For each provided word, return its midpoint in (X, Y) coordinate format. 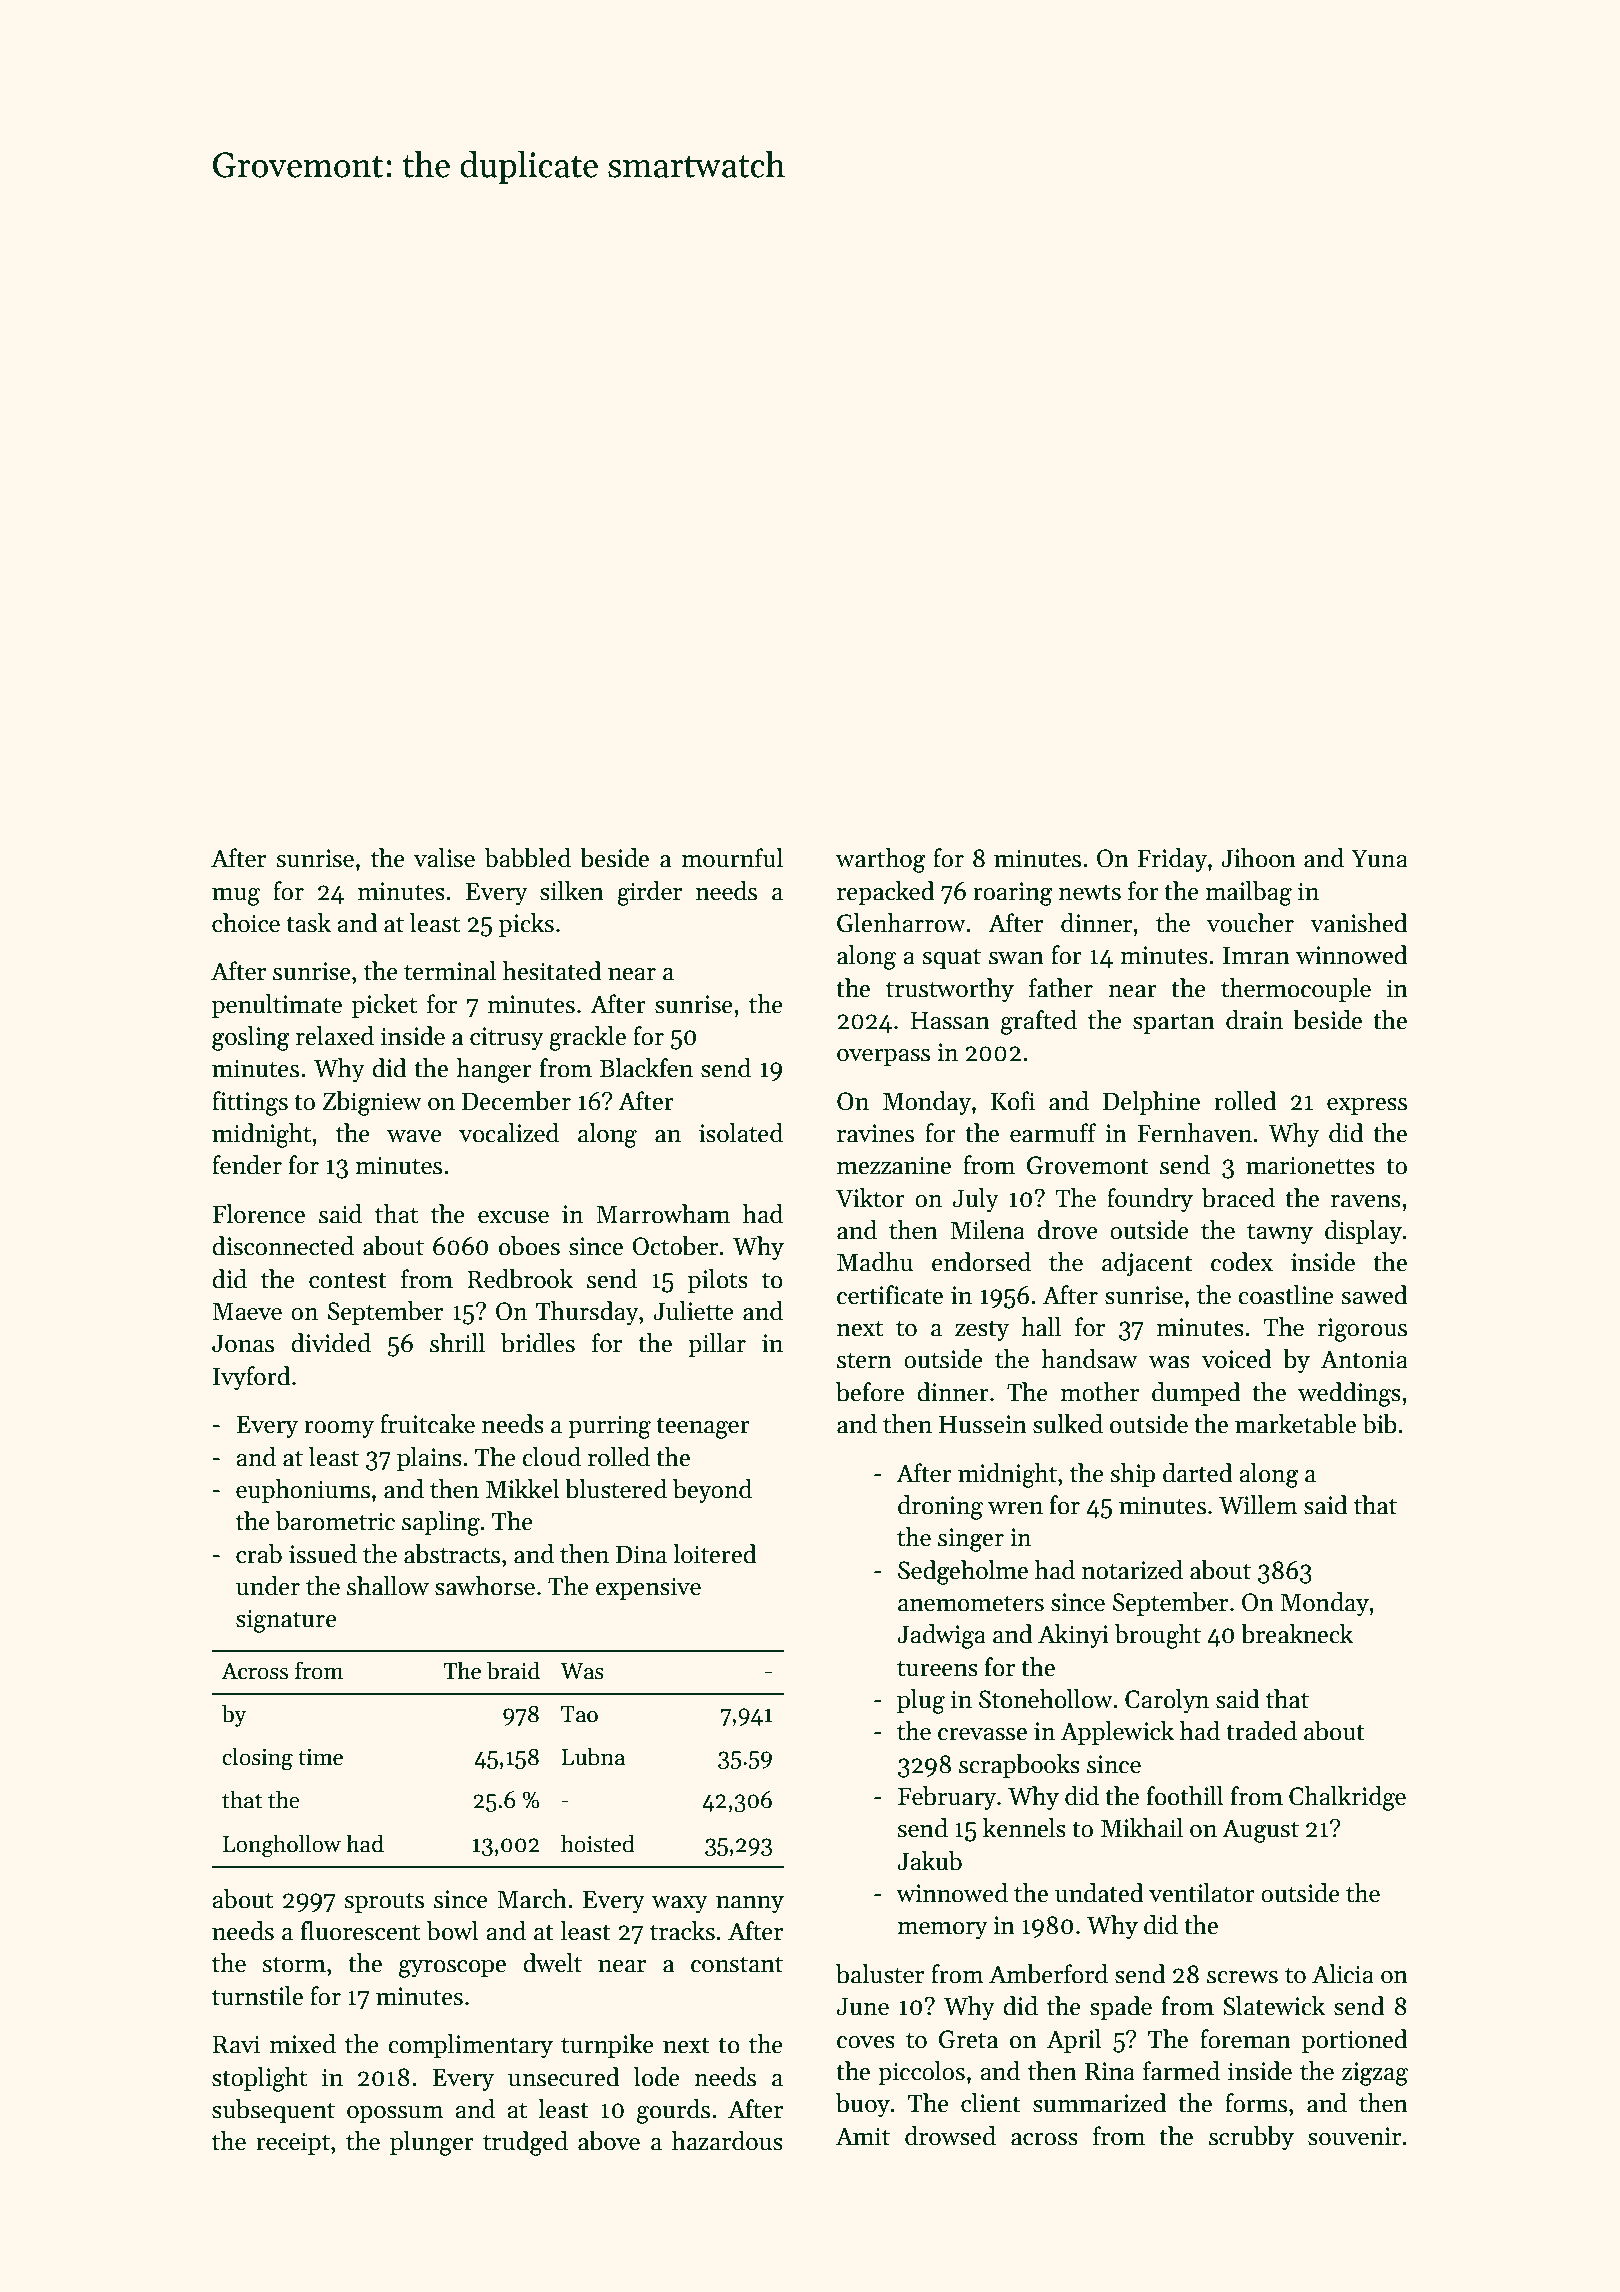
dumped (1196, 1394)
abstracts (452, 1554)
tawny (1280, 1233)
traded (1261, 1731)
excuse (513, 1217)
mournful (732, 858)
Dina (641, 1554)
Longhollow (282, 1846)
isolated (741, 1133)
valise (444, 858)
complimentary (471, 2046)
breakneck (1297, 1634)
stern (864, 1360)
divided (331, 1343)
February (947, 1798)
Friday (1172, 860)
